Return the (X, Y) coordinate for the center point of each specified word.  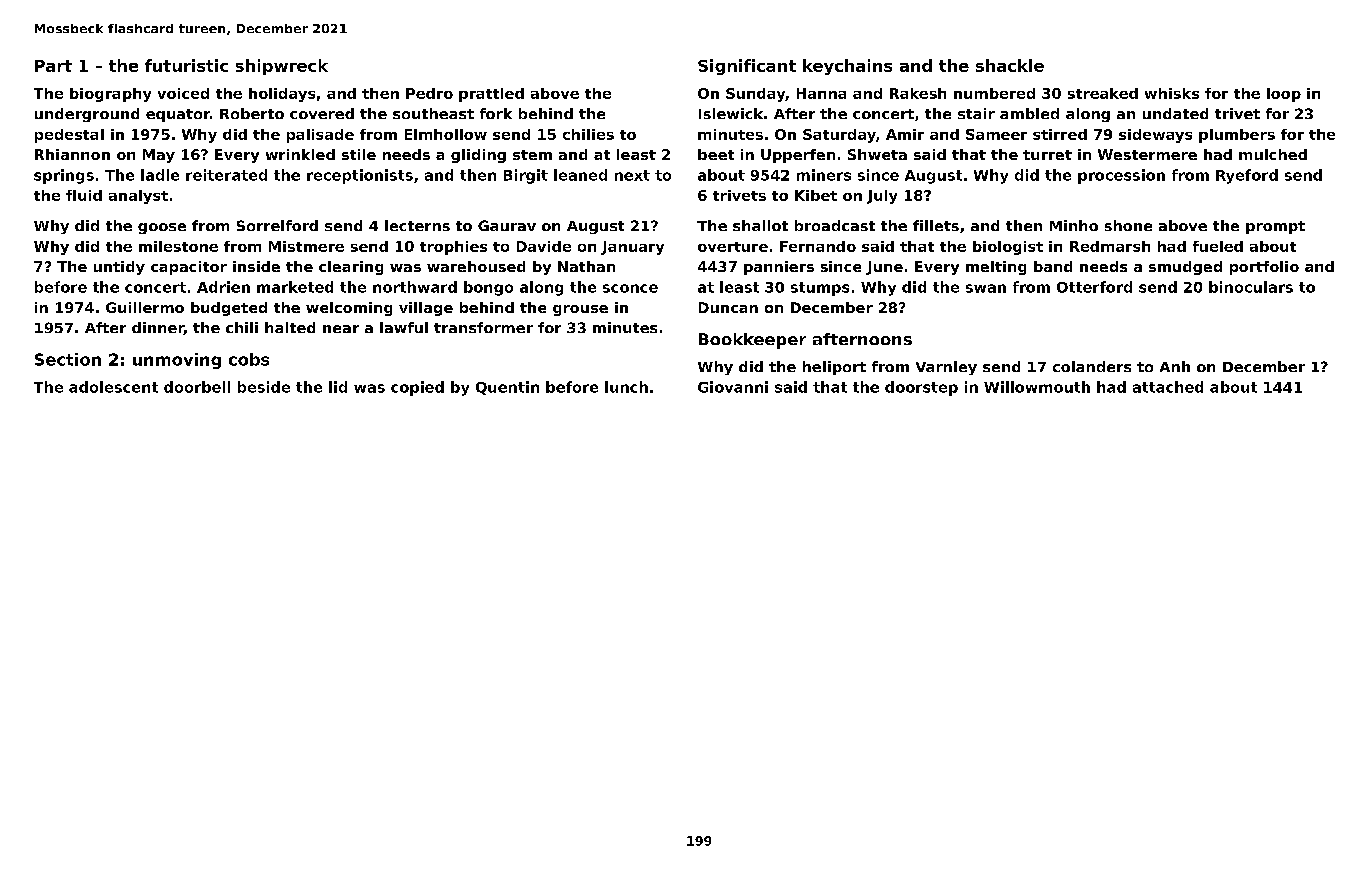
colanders (1092, 366)
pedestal (69, 136)
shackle (1010, 65)
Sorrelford (277, 225)
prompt (1275, 227)
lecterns (417, 225)
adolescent (113, 387)
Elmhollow (446, 134)
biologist (1008, 248)
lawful (404, 327)
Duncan (728, 307)
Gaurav (507, 225)
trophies (453, 248)
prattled (491, 95)
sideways (1155, 136)
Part (53, 66)
